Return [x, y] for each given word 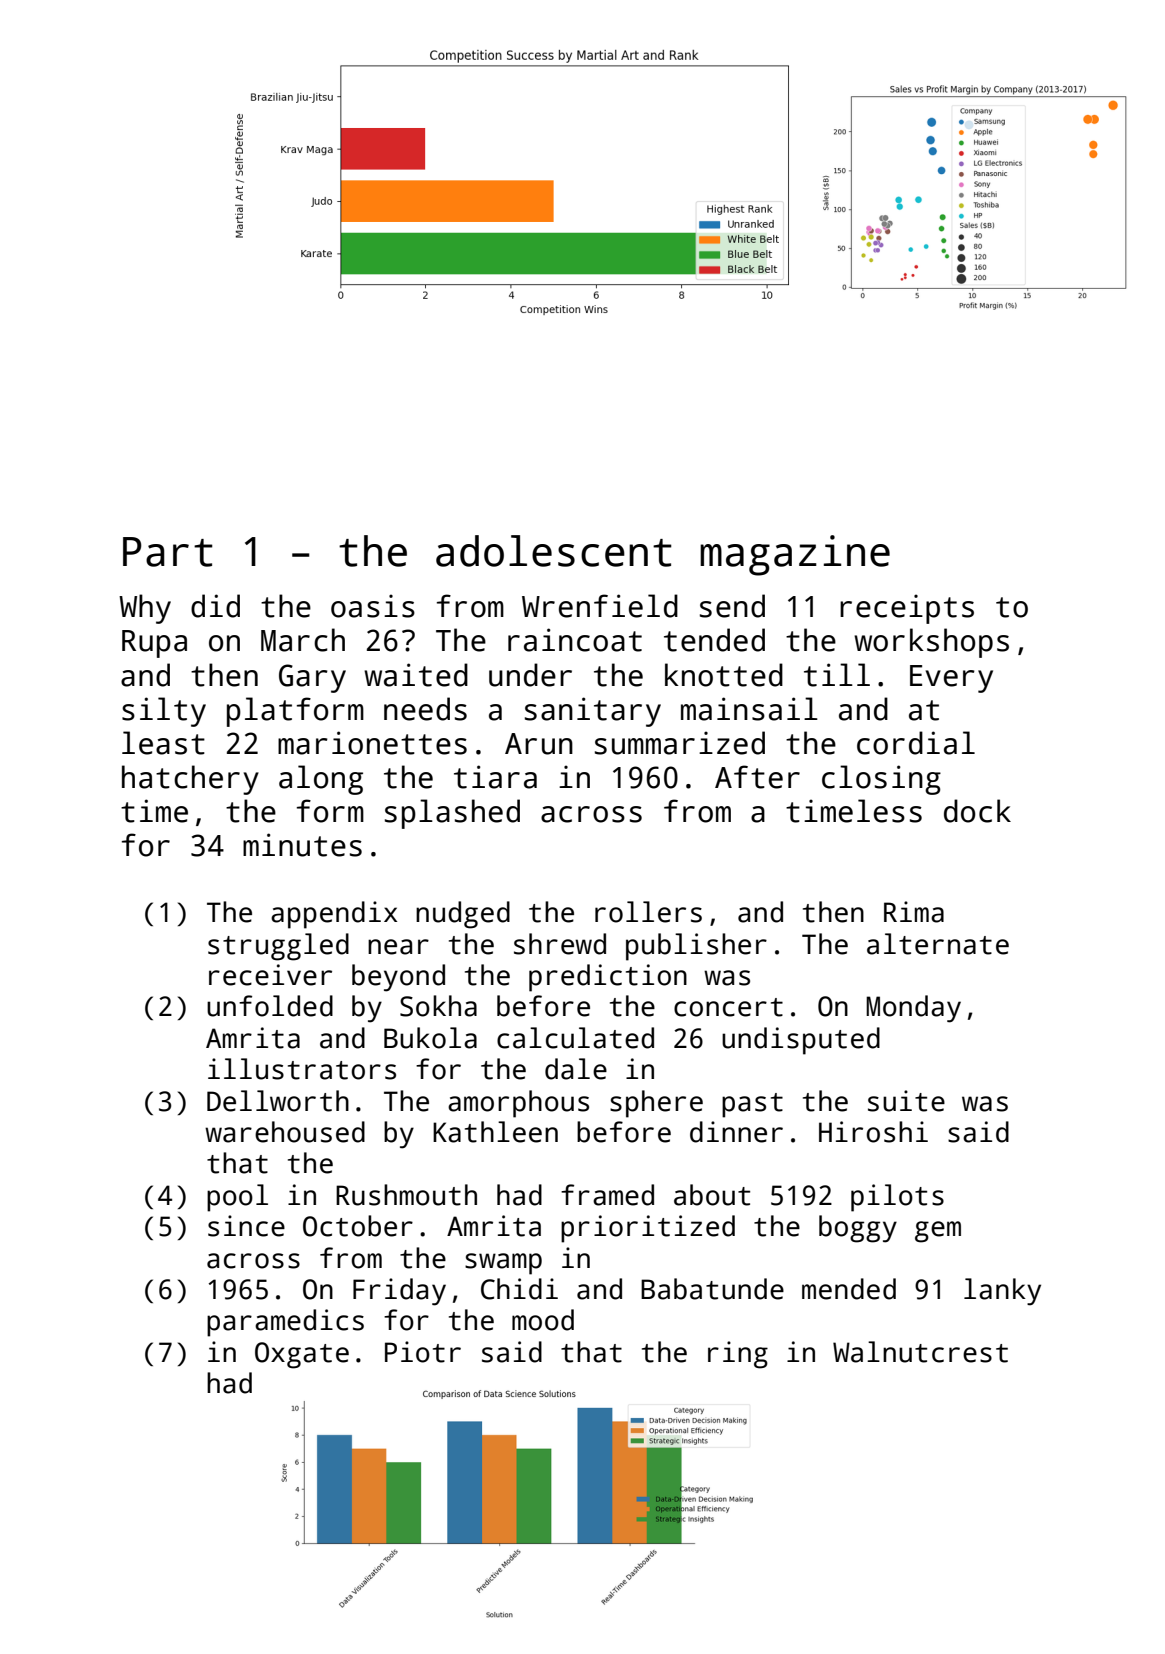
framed [607, 1195]
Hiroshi [873, 1132]
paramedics [285, 1323]
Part [168, 552]
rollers [648, 912]
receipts [907, 609]
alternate [938, 944]
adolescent [554, 551]
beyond [398, 978]
